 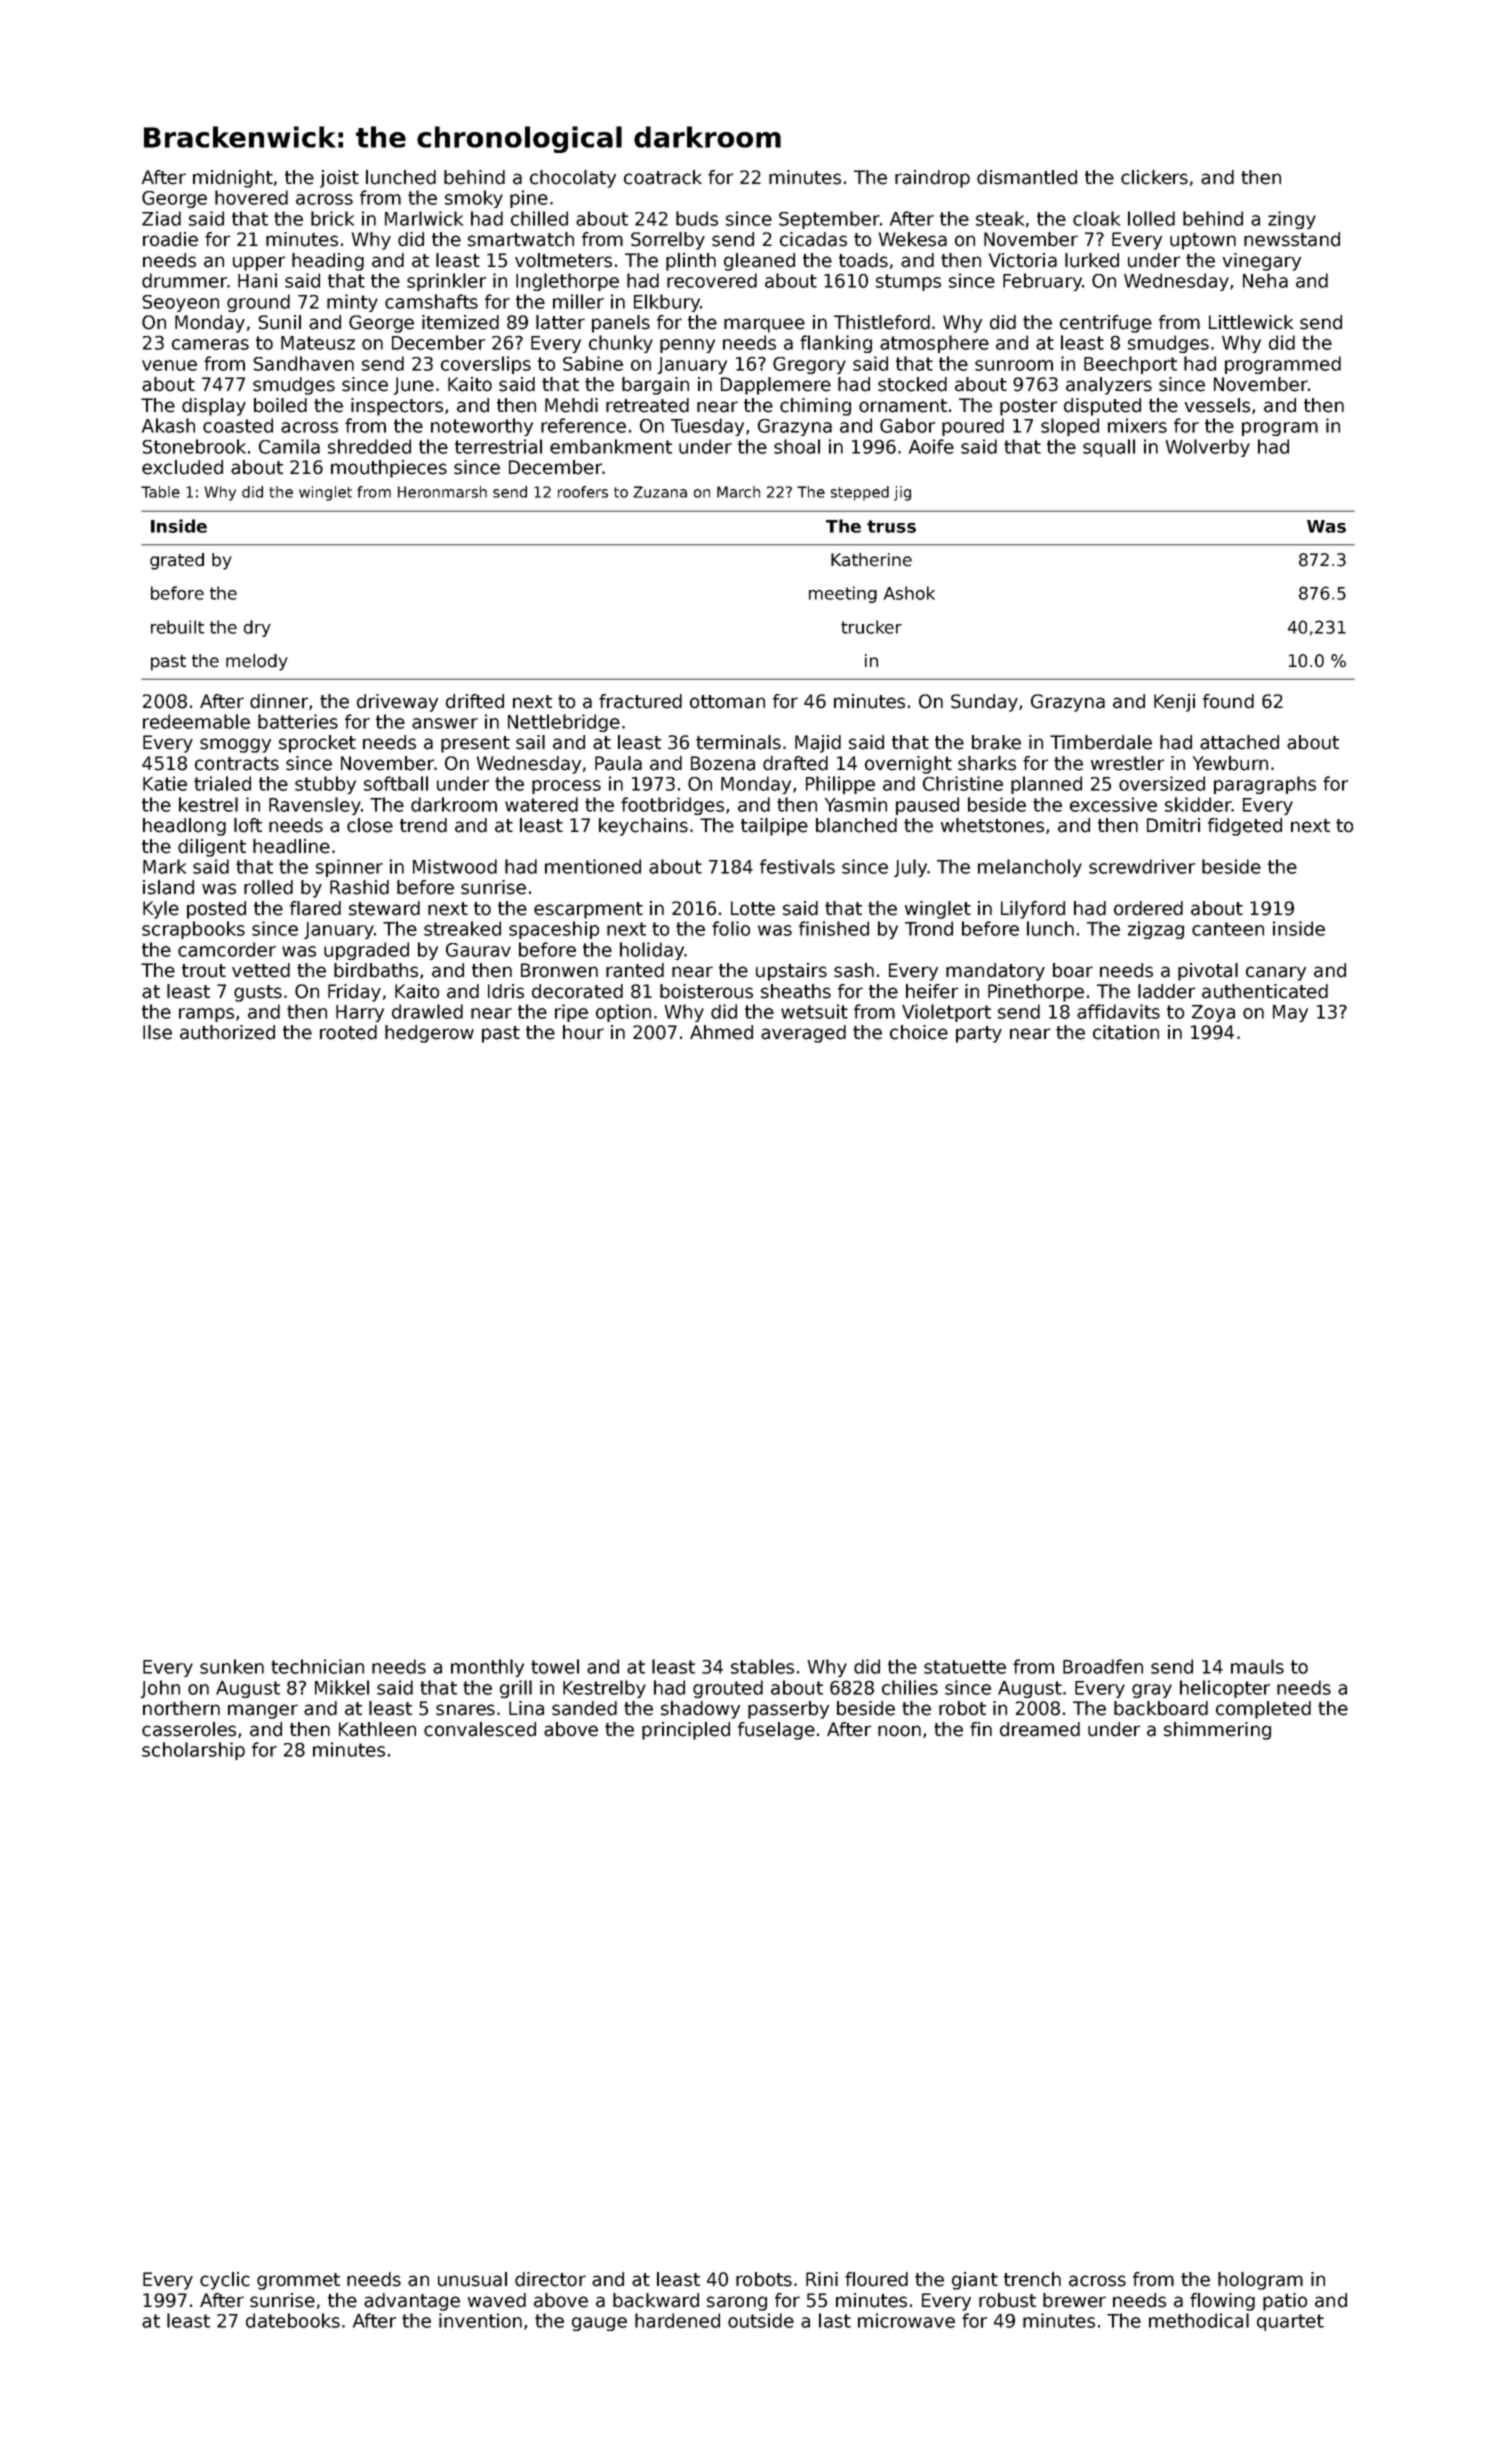 I want to click on methodical, so click(x=1199, y=2320).
